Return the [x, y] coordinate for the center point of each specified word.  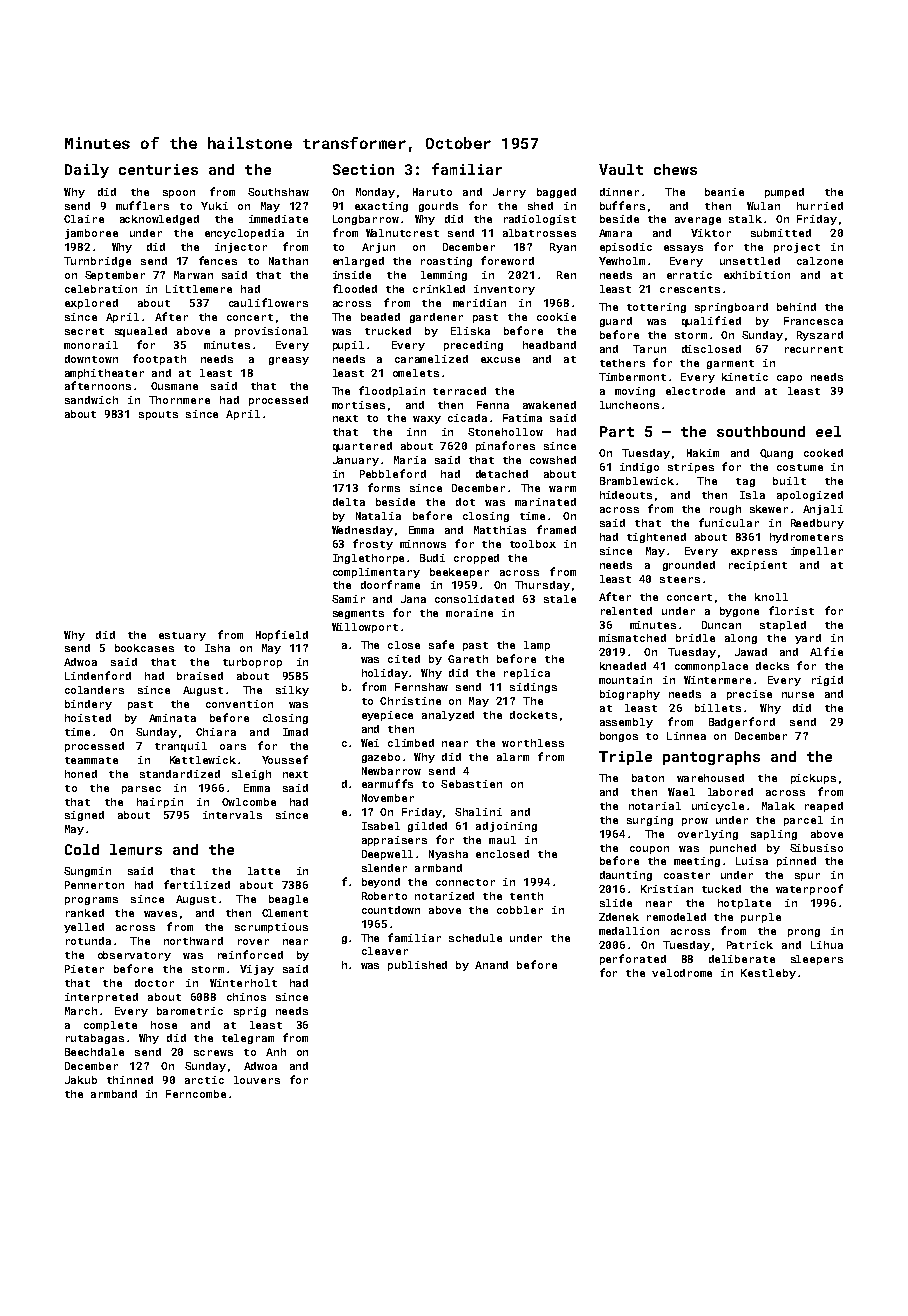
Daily [87, 171]
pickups [813, 779]
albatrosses [539, 233]
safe [441, 644]
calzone [820, 261]
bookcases [144, 648]
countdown [391, 910]
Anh [276, 1052]
